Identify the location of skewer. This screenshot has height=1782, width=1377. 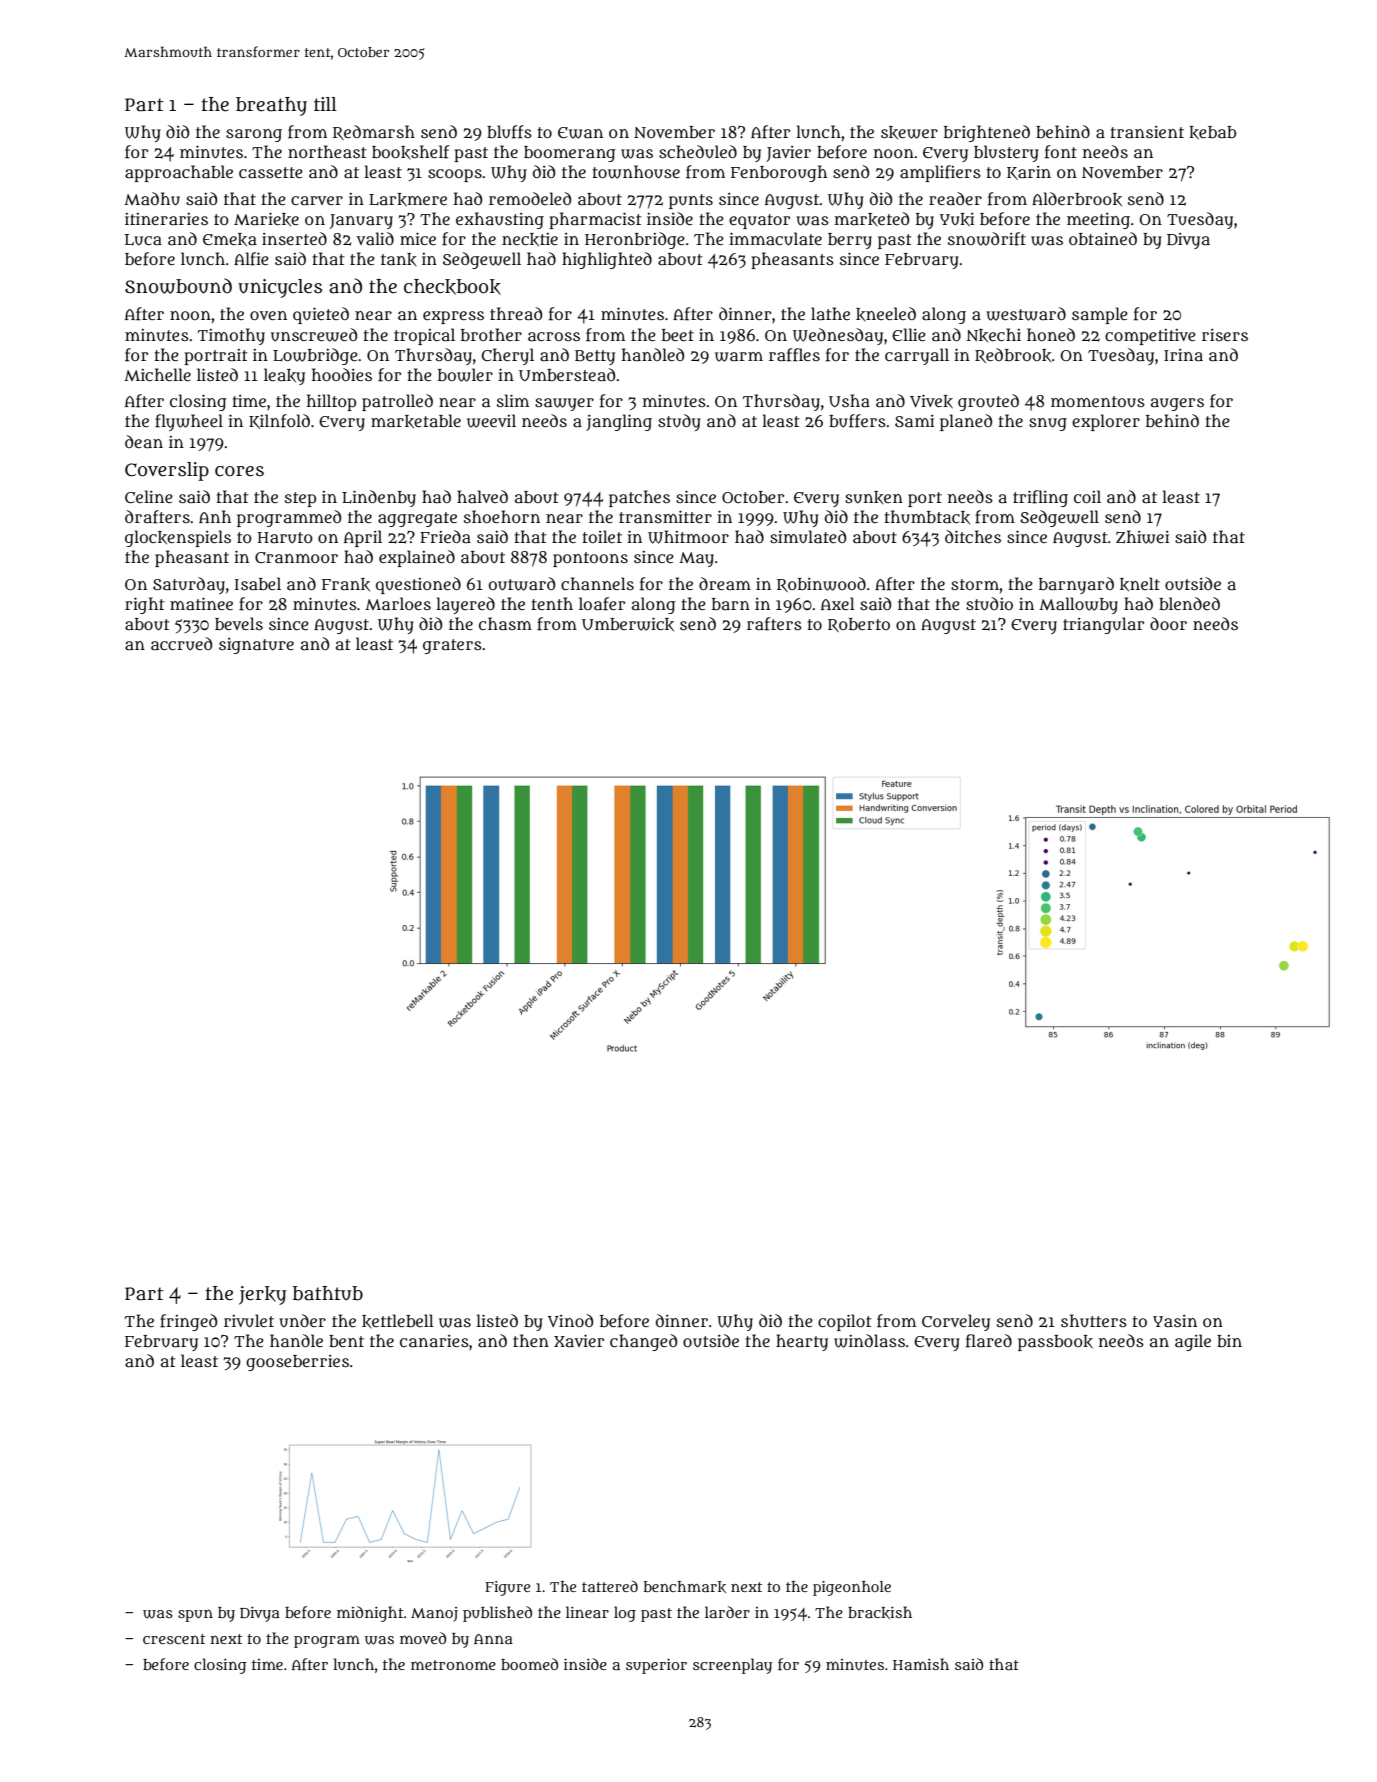
(909, 133).
